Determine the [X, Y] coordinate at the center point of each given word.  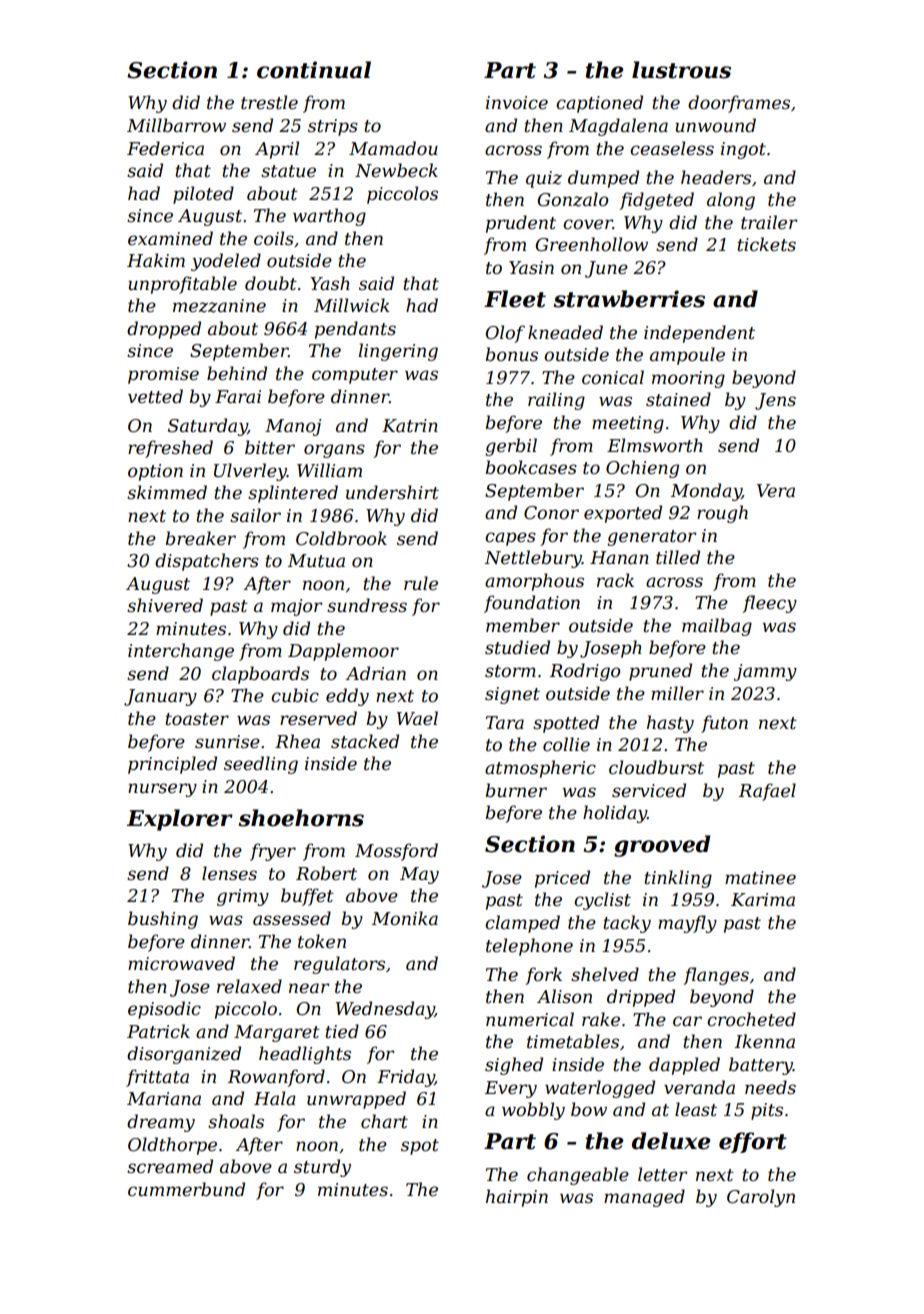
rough [722, 514]
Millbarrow [176, 125]
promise [163, 375]
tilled [678, 557]
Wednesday [385, 1010]
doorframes [739, 104]
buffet [307, 897]
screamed [170, 1166]
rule [421, 583]
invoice [517, 103]
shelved [605, 974]
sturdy [322, 1168]
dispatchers [207, 562]
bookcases [531, 467]
